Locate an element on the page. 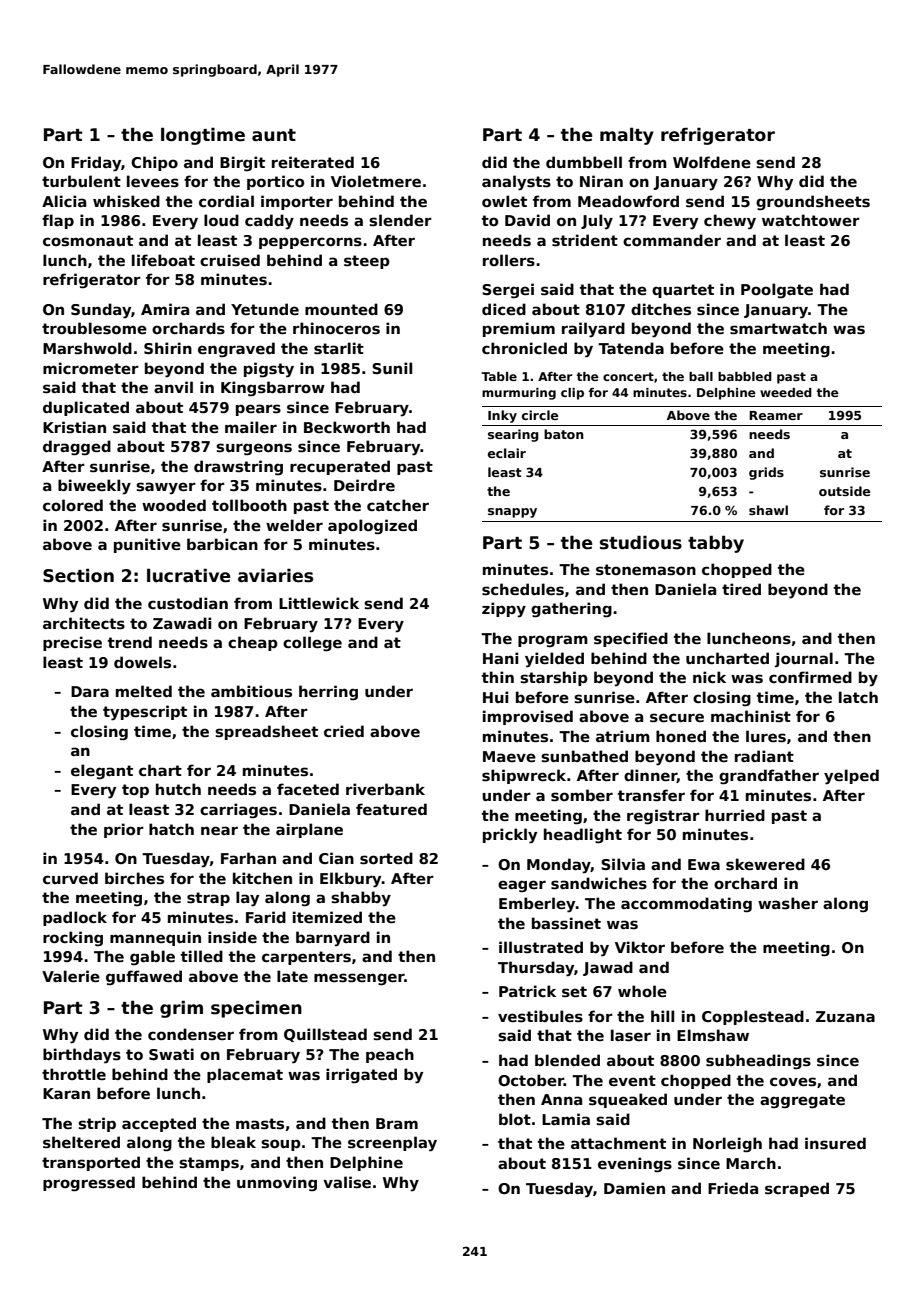 This image has width=924, height=1308. stamps is located at coordinates (209, 1164).
